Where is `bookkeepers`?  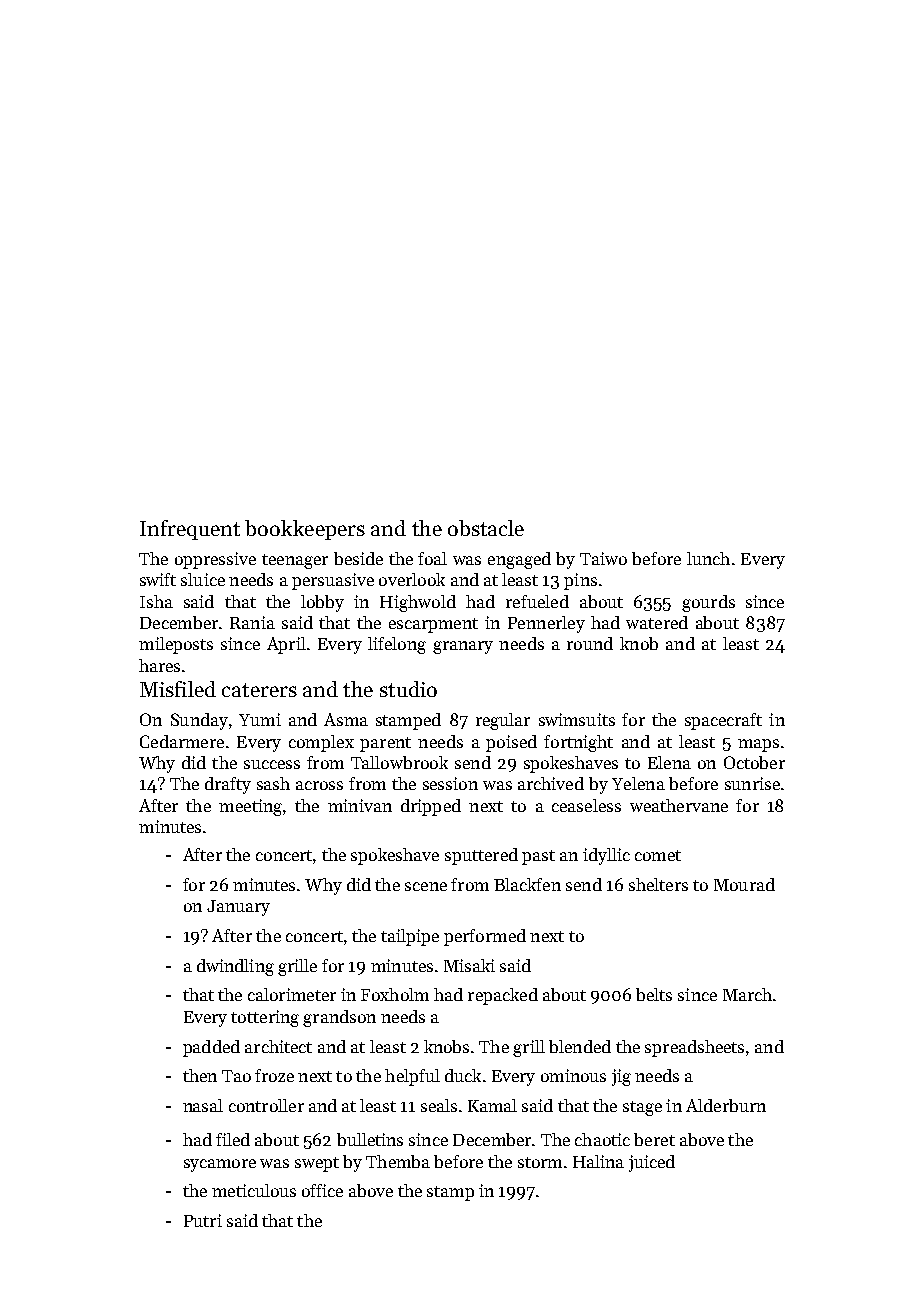 bookkeepers is located at coordinates (305, 530).
